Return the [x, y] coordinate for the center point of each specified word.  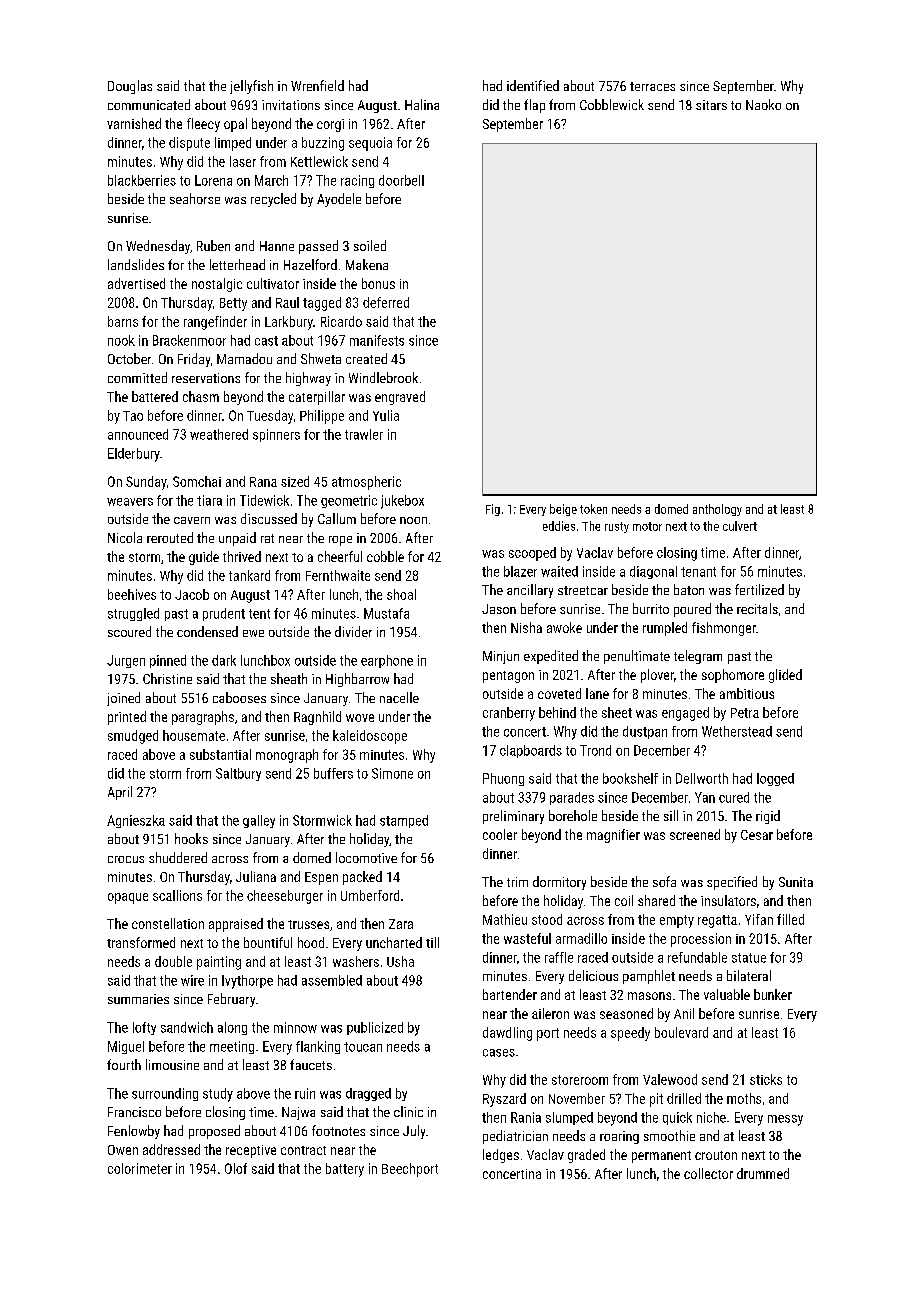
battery [345, 1170]
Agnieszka [136, 821]
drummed [763, 1173]
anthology [717, 510]
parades [572, 798]
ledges [501, 1156]
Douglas [130, 87]
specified [732, 883]
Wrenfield [317, 85]
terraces [652, 86]
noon [413, 520]
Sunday [146, 483]
